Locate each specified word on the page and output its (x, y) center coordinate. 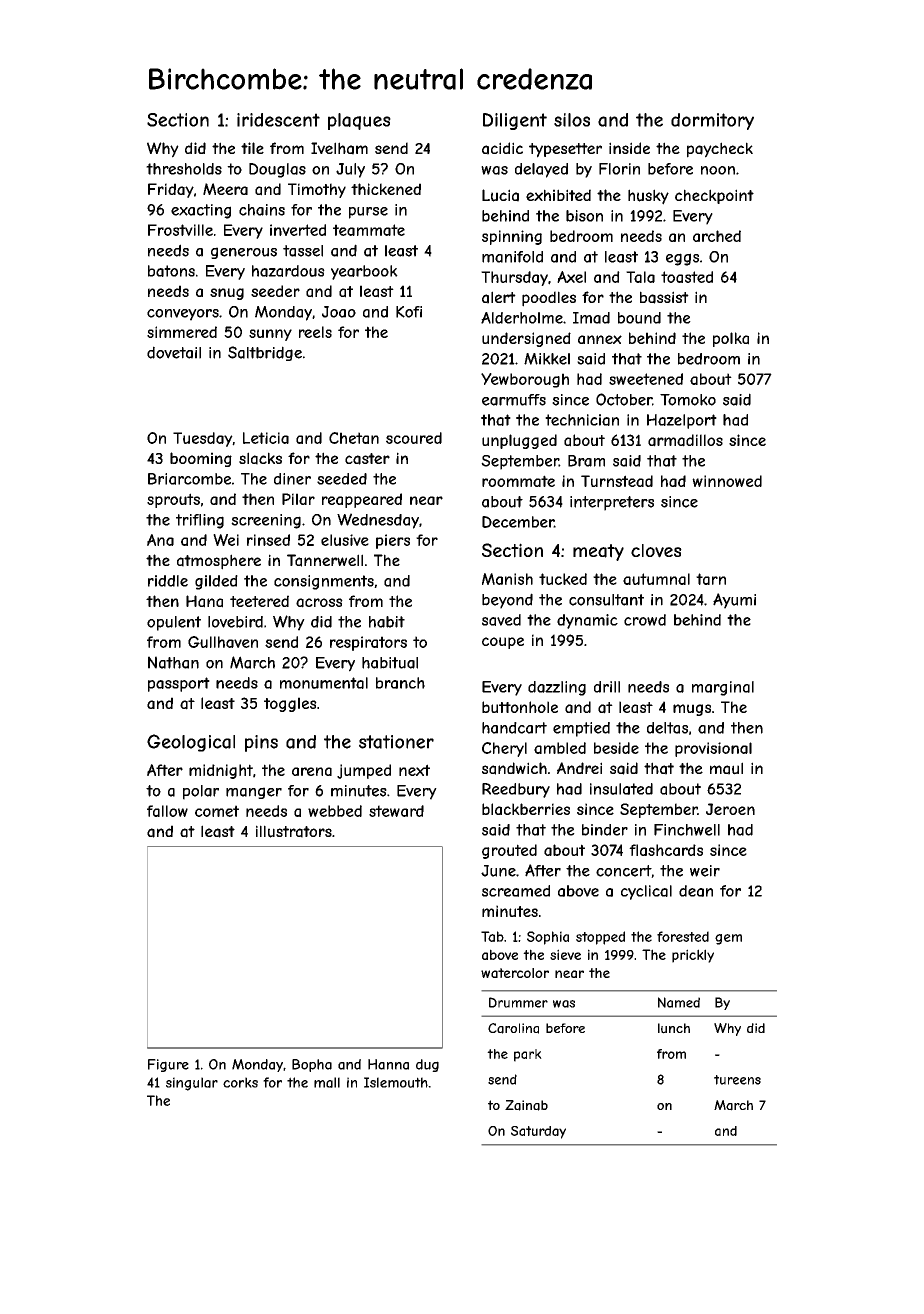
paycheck (720, 150)
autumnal (656, 579)
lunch (674, 1028)
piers (393, 541)
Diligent (515, 121)
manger (254, 793)
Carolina (513, 1028)
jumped (364, 771)
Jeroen (730, 809)
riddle (168, 581)
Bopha (312, 1065)
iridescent (278, 120)
